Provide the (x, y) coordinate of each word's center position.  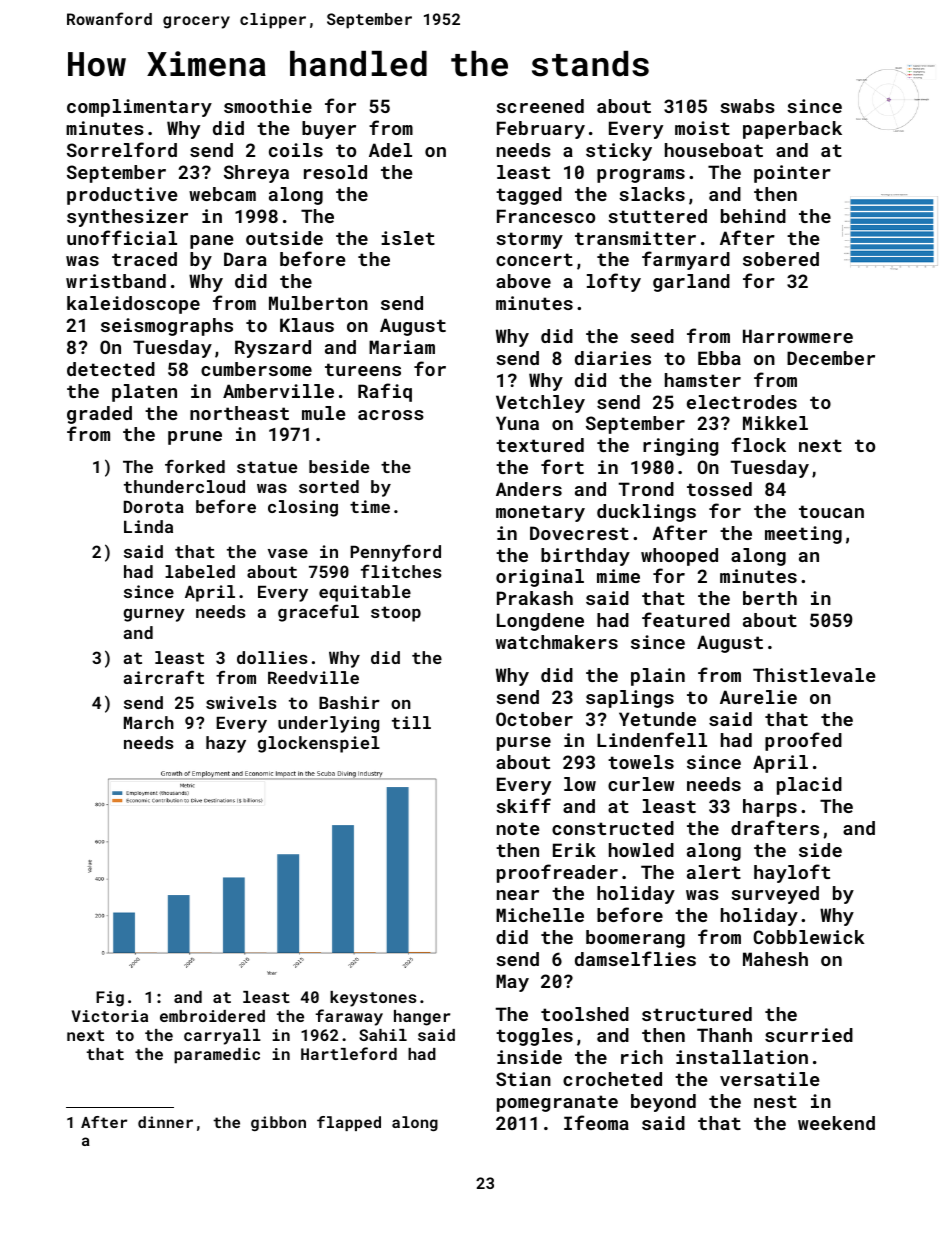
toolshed (585, 1014)
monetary (540, 513)
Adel (390, 150)
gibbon (278, 1123)
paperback (792, 130)
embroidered (212, 1016)
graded (99, 415)
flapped (349, 1123)
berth (770, 598)
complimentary (139, 108)
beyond (663, 1103)
